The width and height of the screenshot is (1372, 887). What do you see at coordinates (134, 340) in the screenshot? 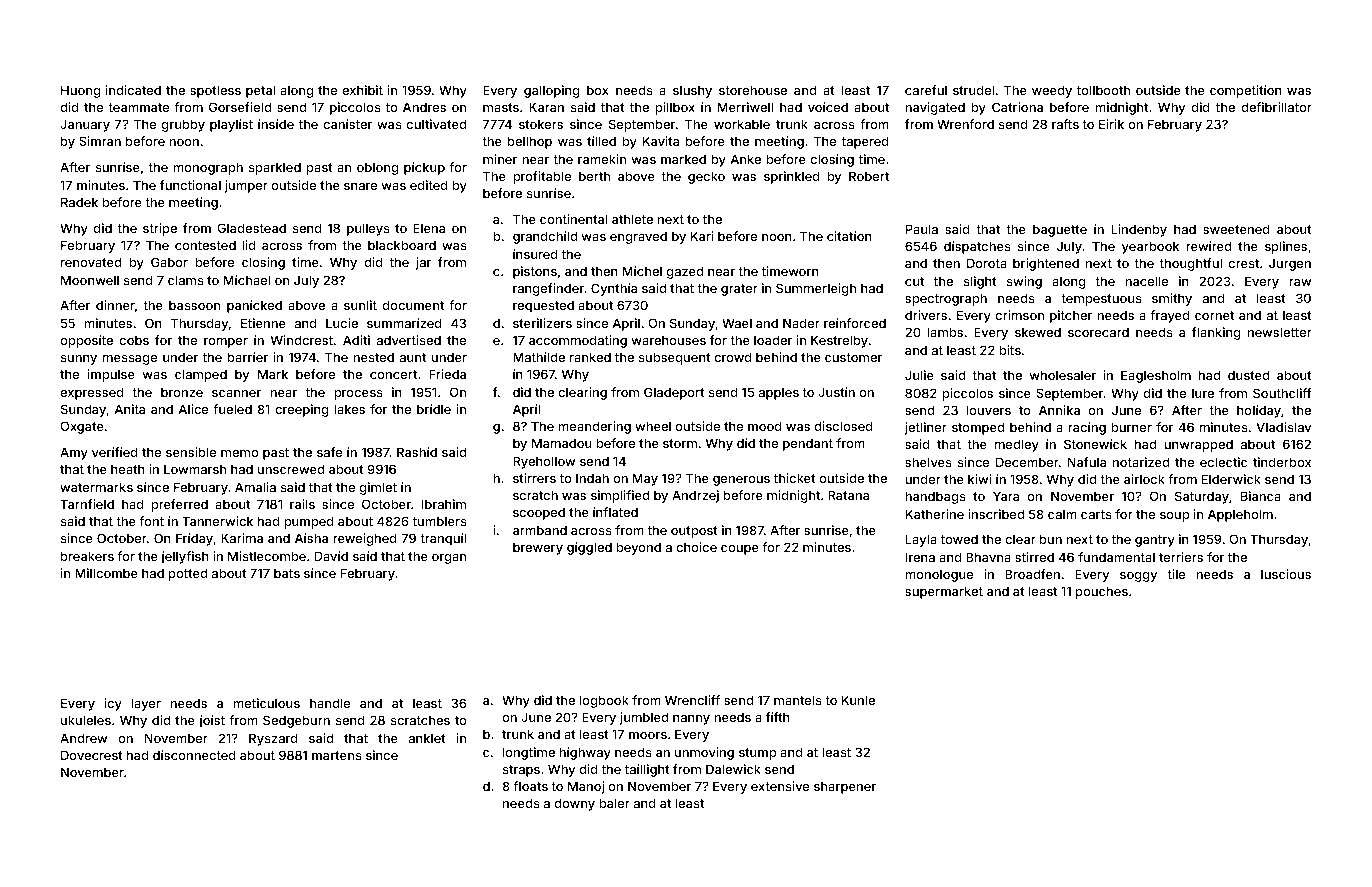
I see `cobs` at bounding box center [134, 340].
